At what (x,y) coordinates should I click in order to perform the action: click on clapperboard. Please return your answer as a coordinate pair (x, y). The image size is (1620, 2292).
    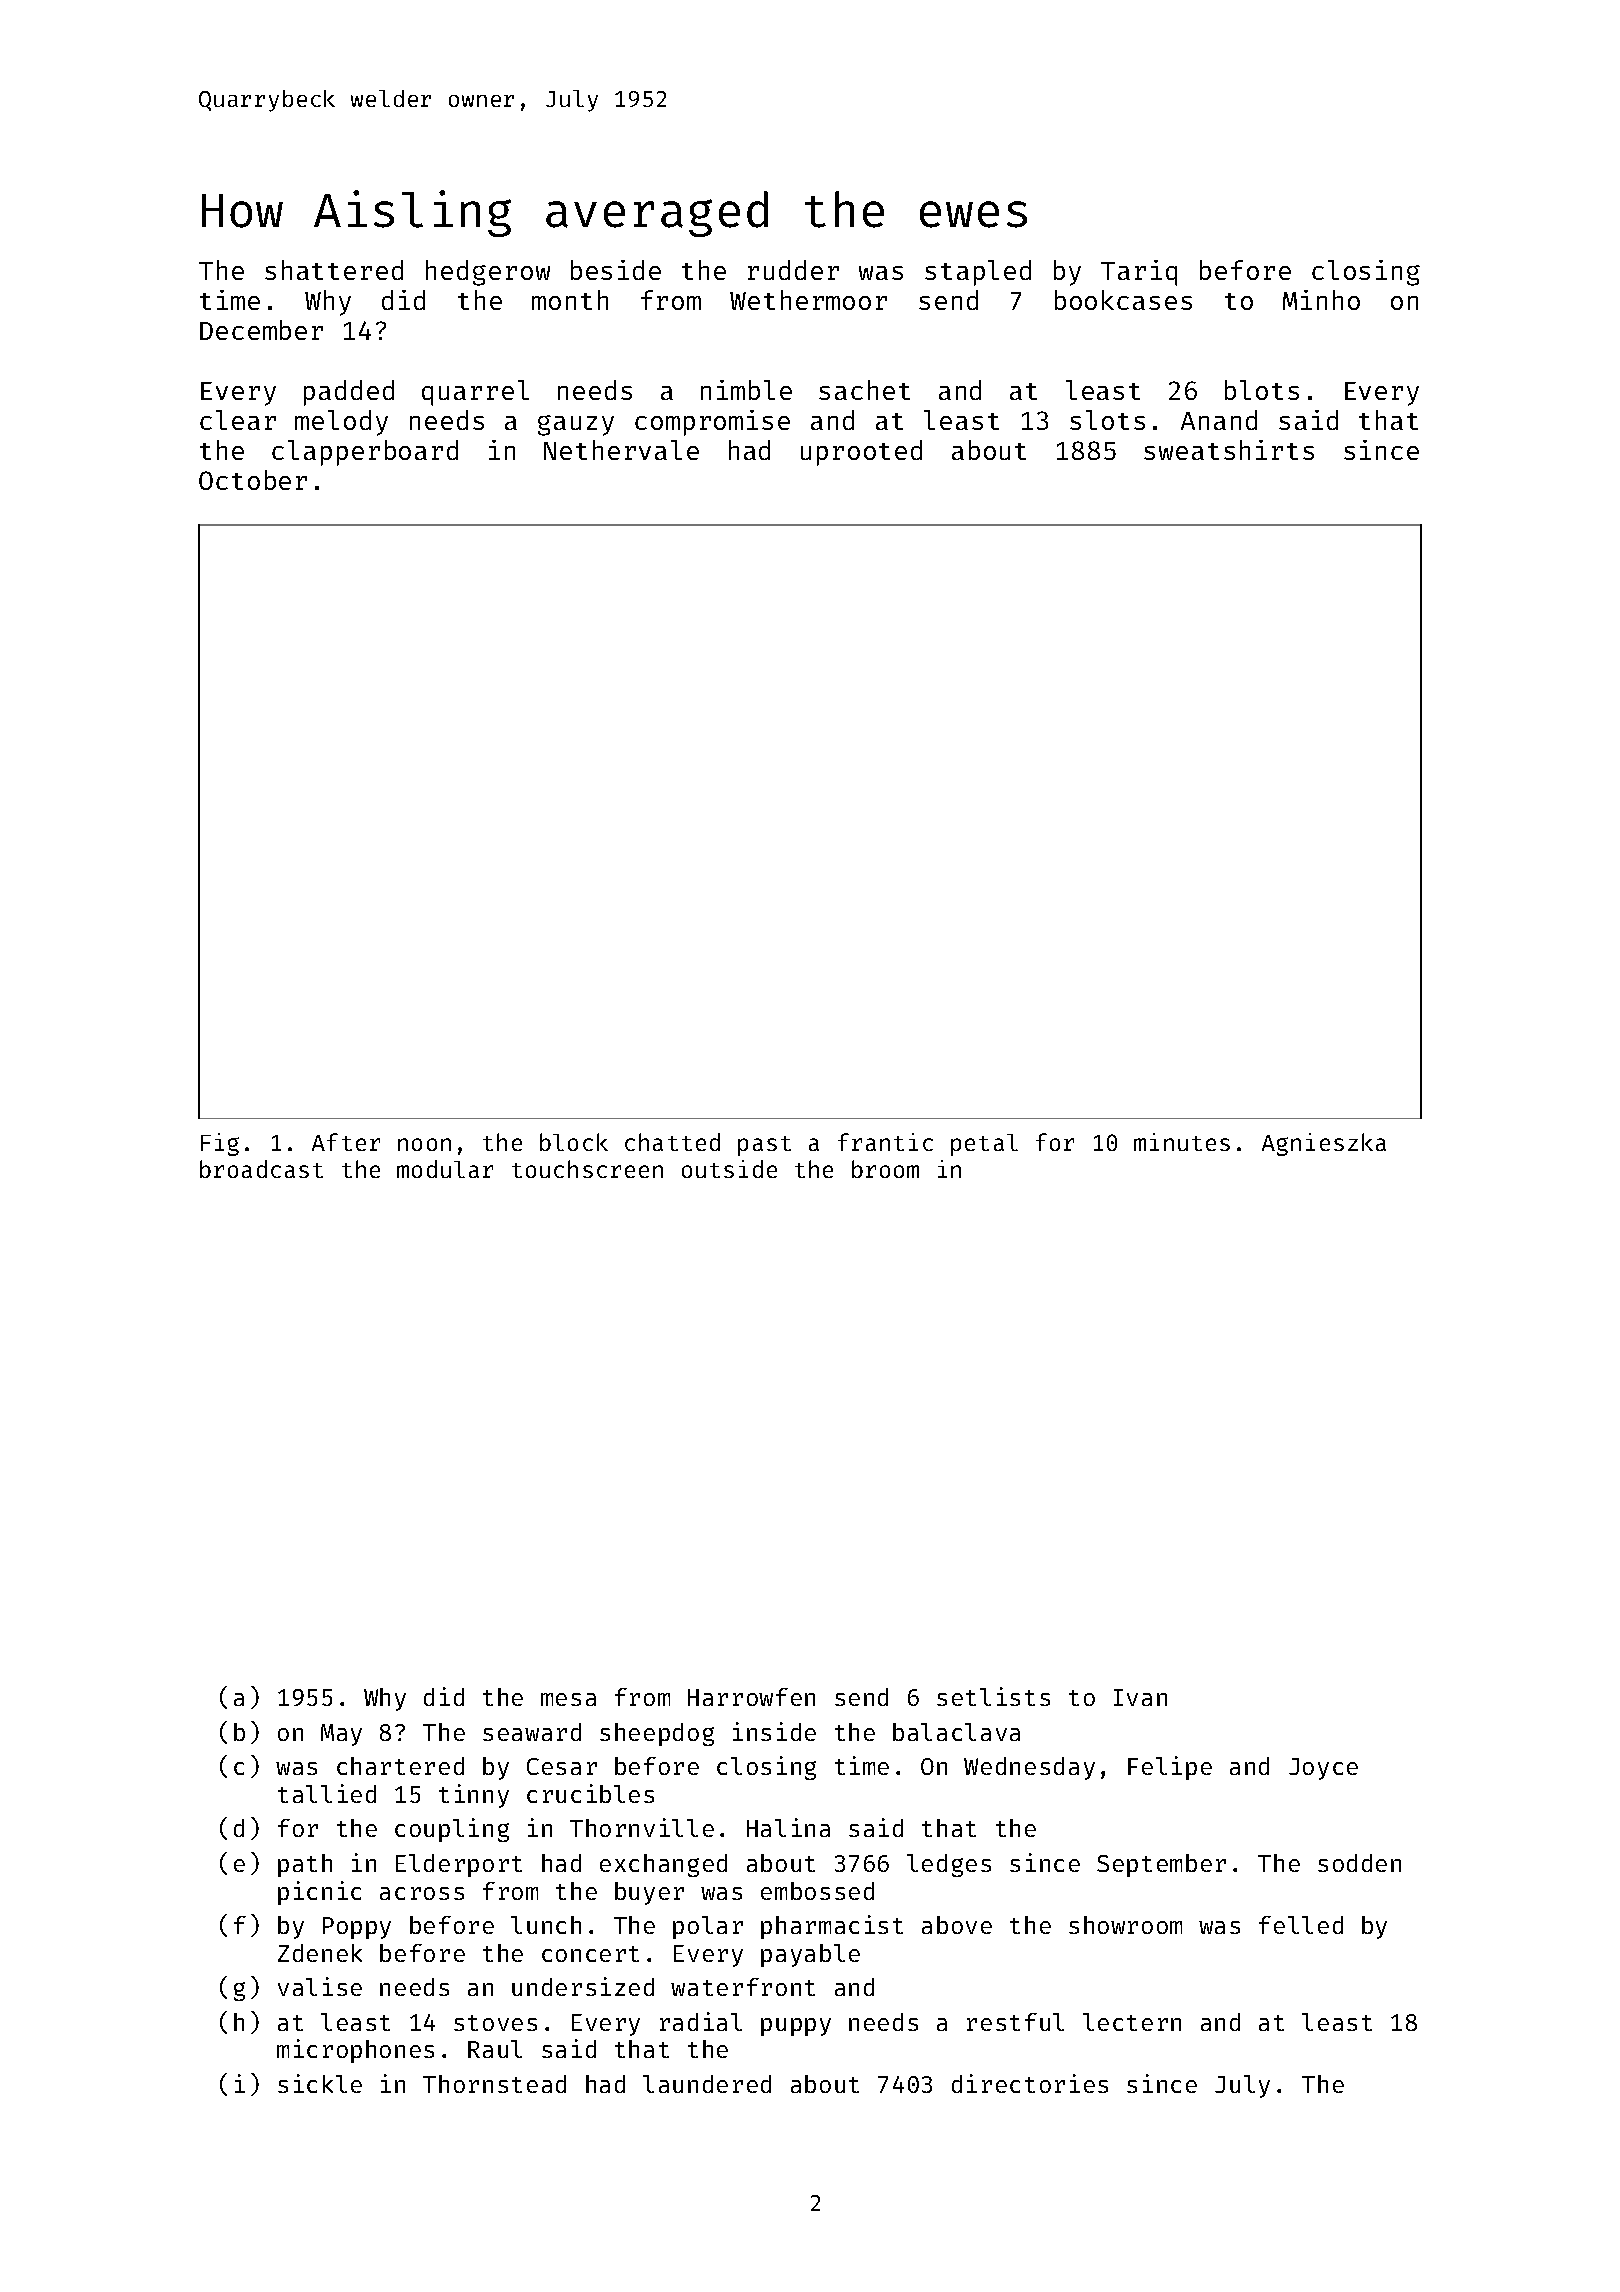
    Looking at the image, I should click on (365, 453).
